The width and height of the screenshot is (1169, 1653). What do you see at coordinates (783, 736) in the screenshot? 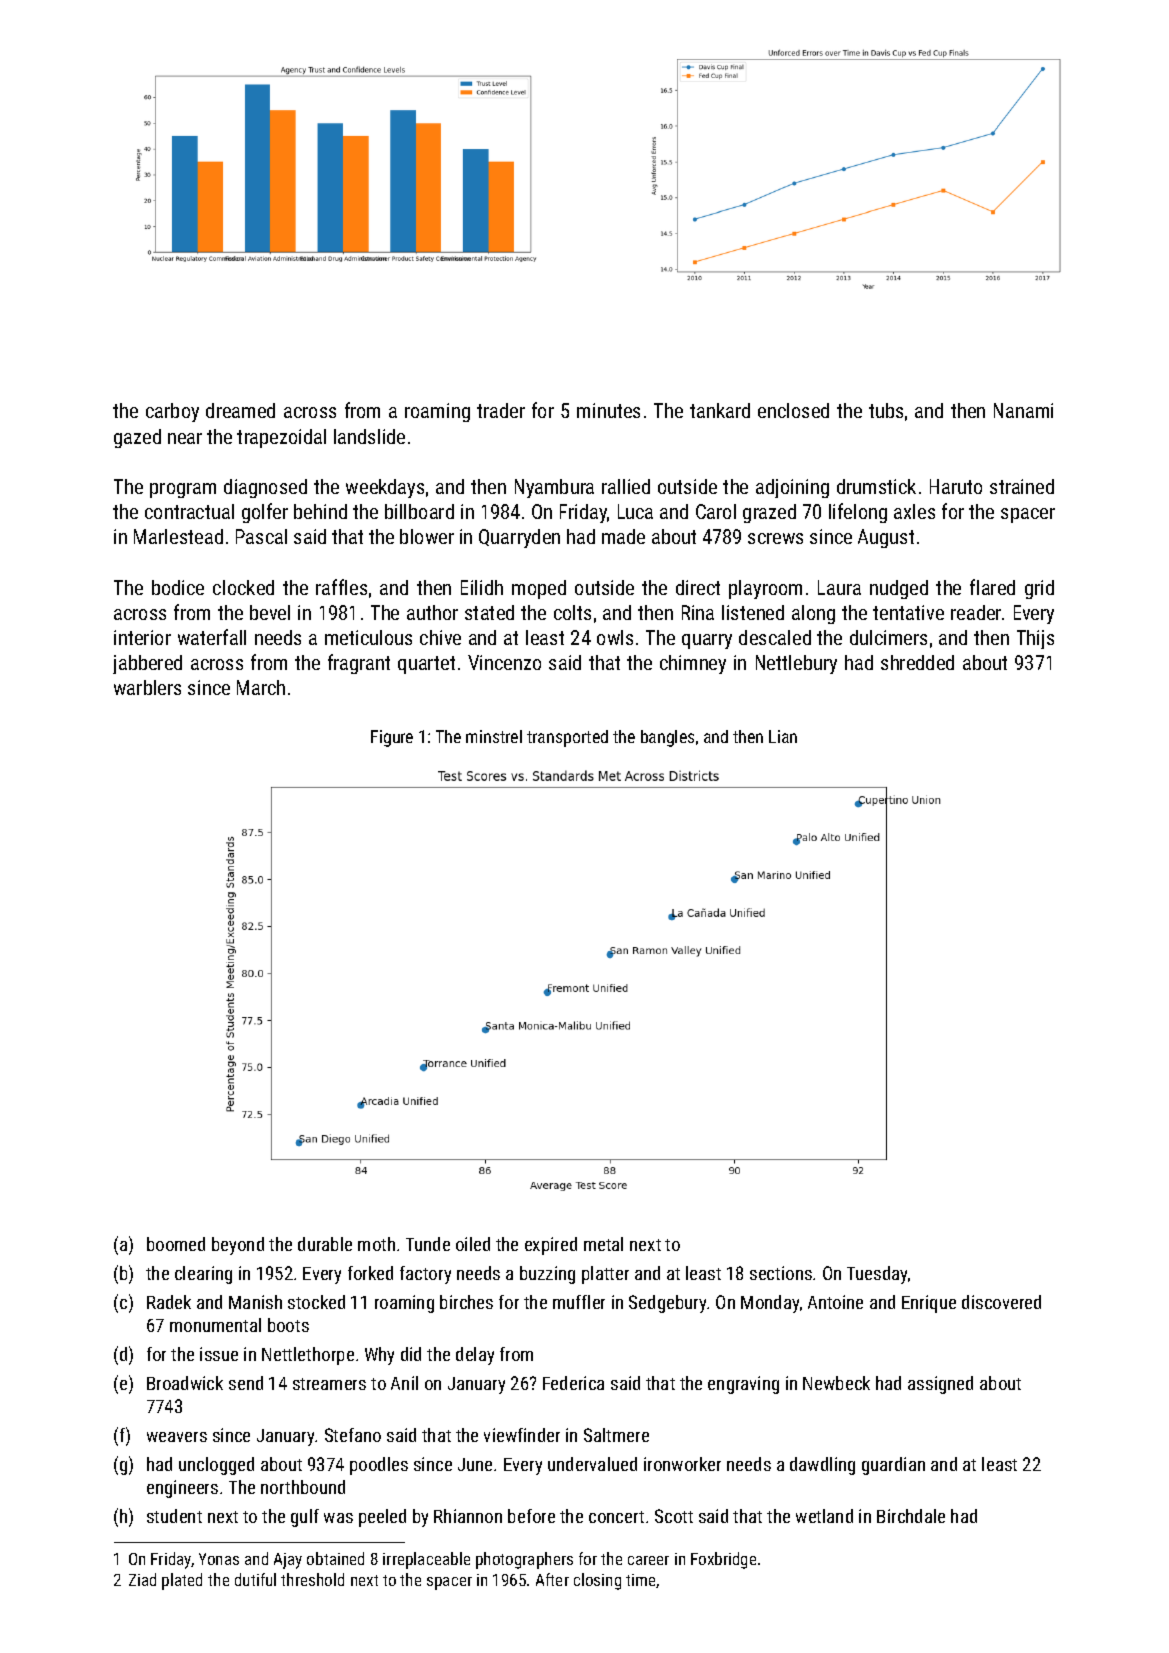
I see `Lian` at bounding box center [783, 736].
